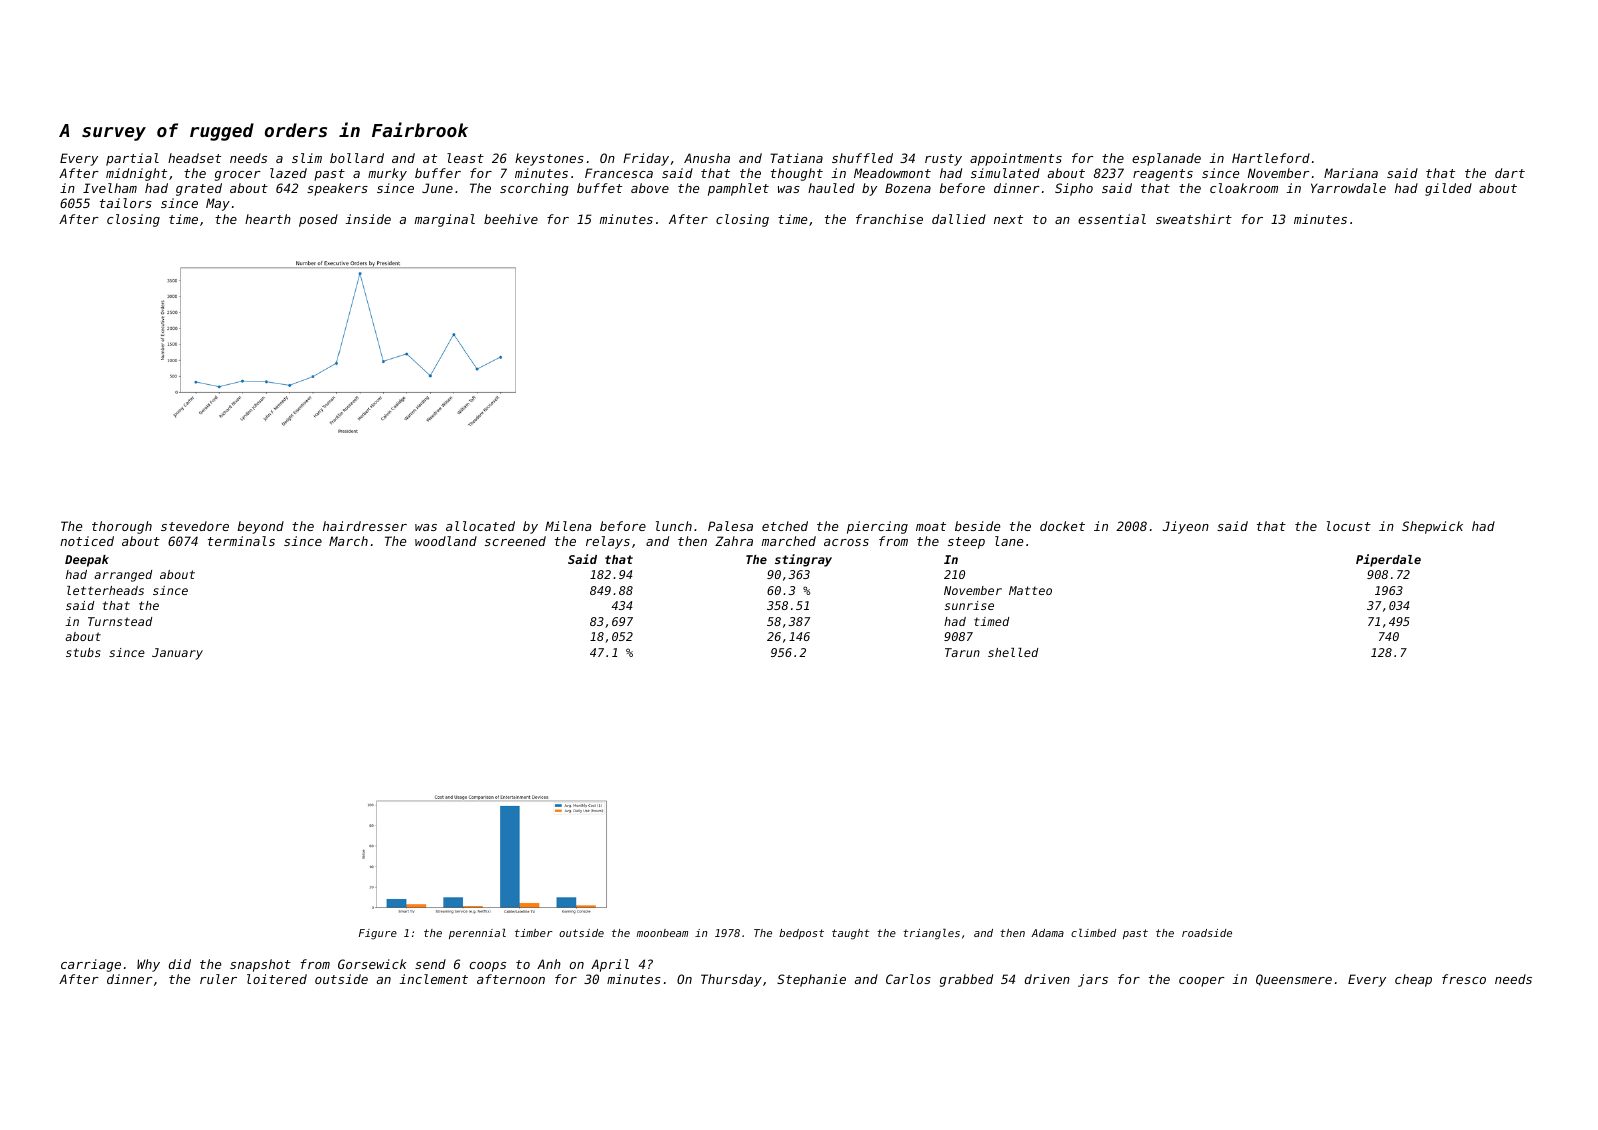 The width and height of the screenshot is (1598, 1130). I want to click on Tarun, so click(962, 652).
